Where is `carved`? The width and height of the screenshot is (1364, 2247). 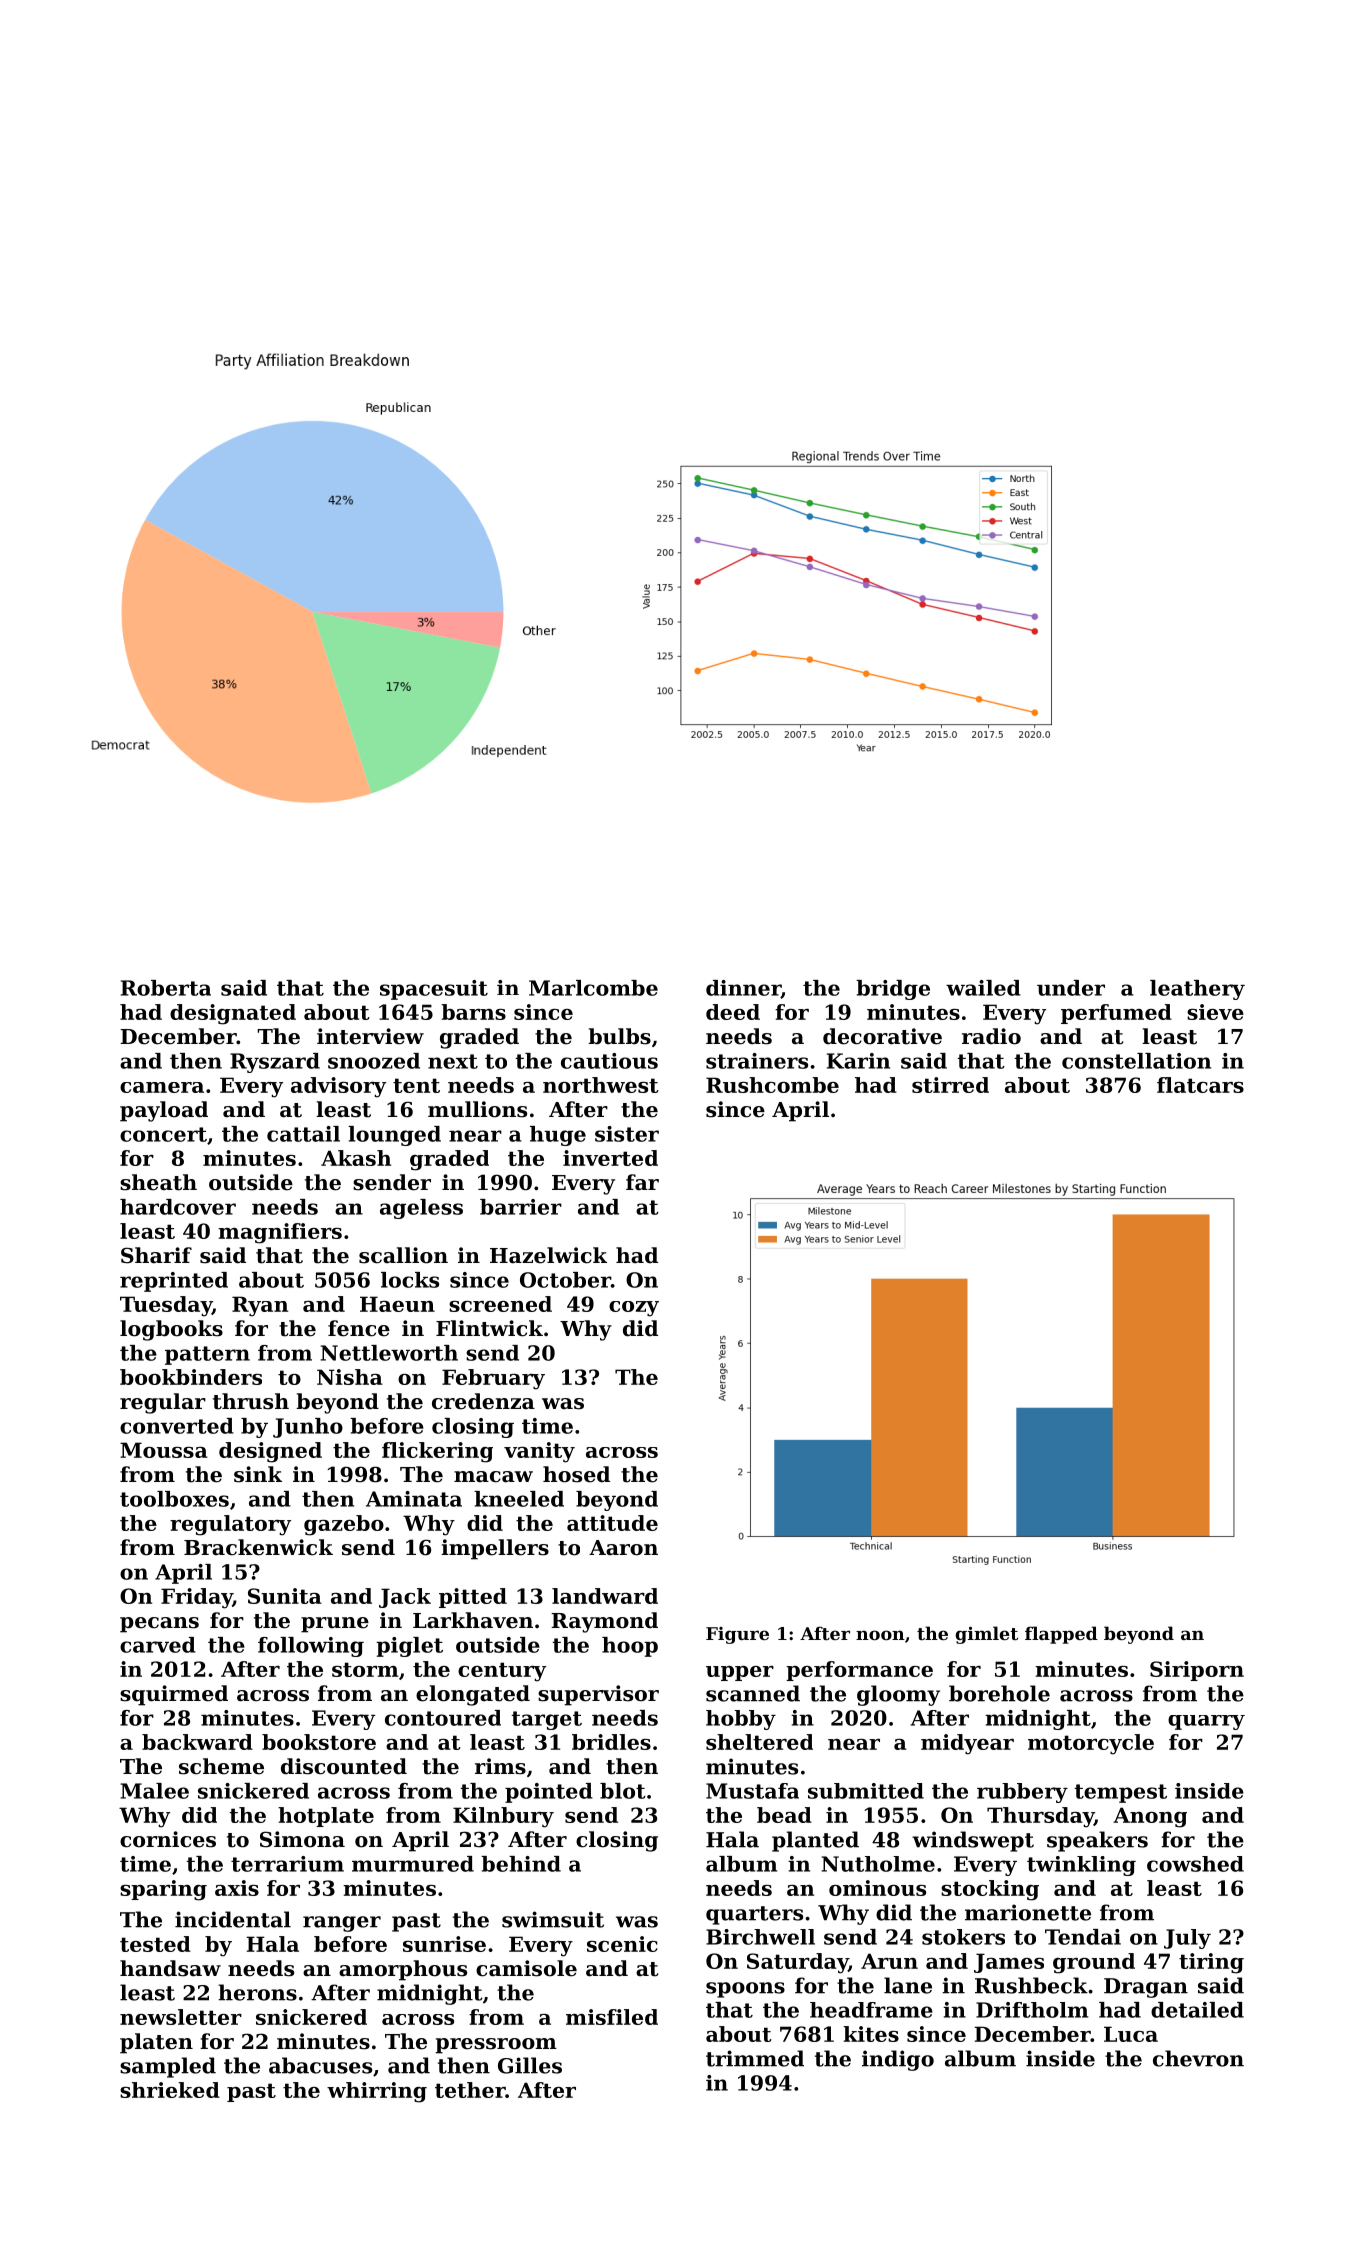
carved is located at coordinates (158, 1645).
